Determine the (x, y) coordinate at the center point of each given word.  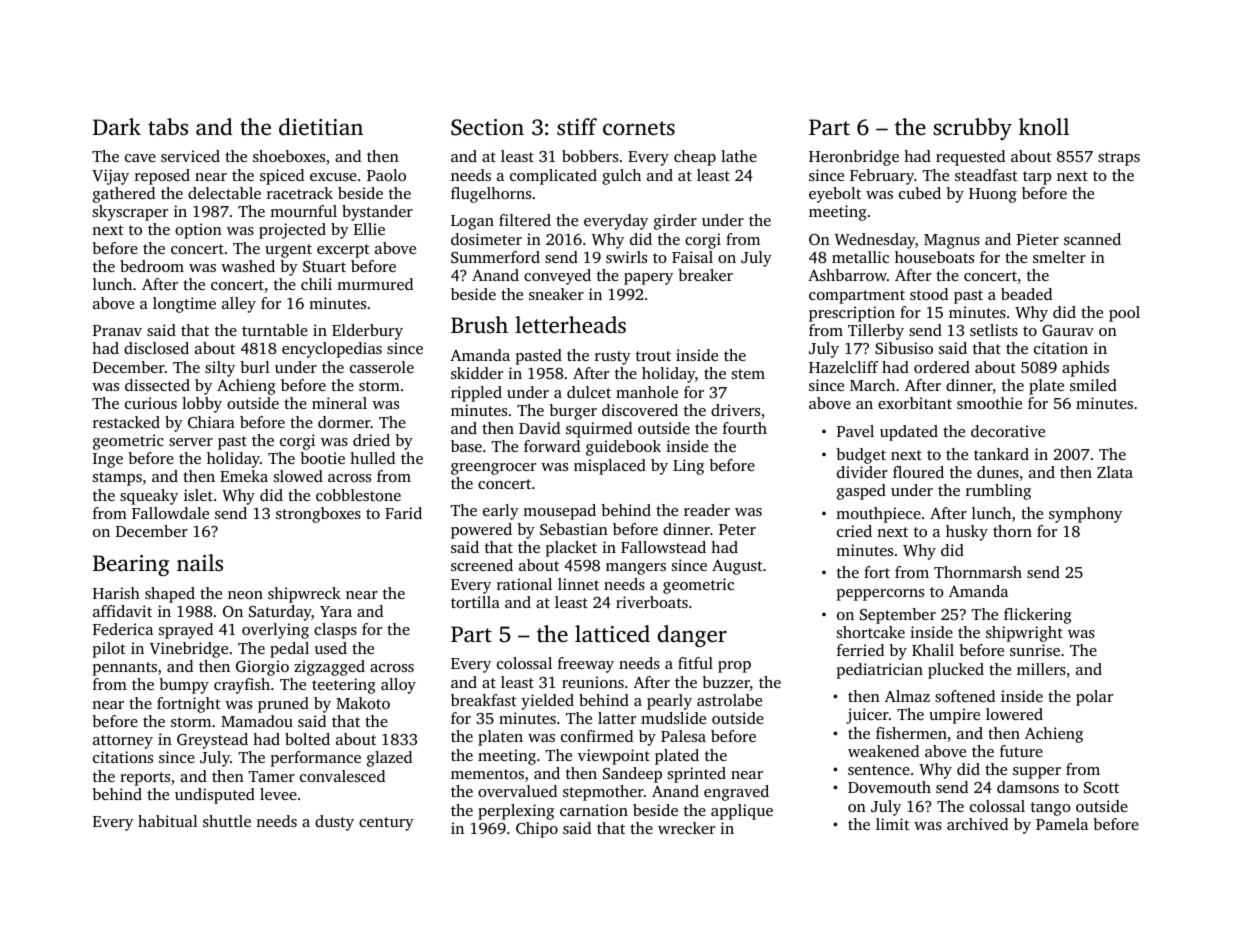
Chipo (537, 830)
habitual (168, 821)
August (737, 567)
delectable (224, 193)
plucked (956, 671)
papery (648, 279)
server (191, 442)
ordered (942, 367)
